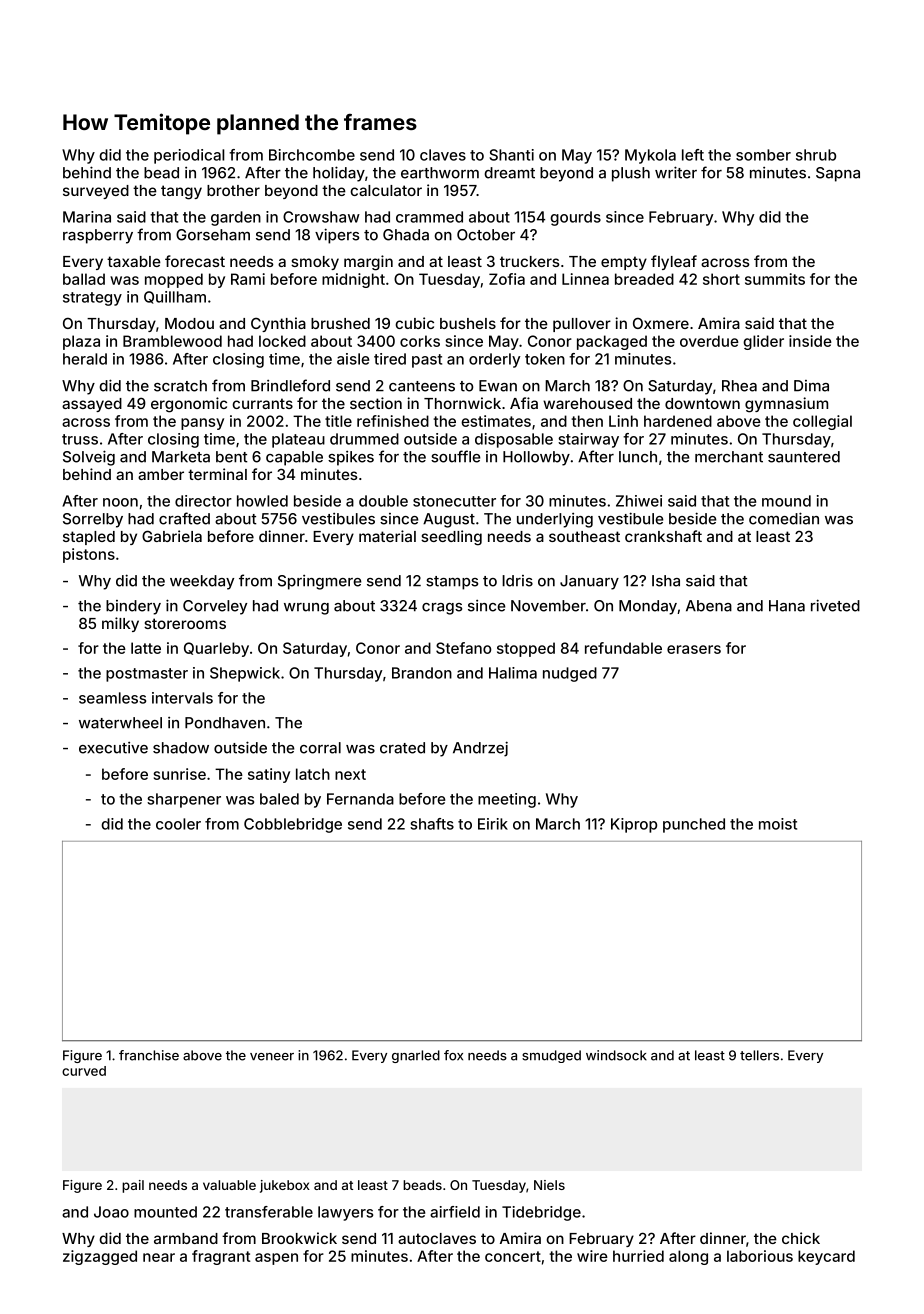 This screenshot has width=924, height=1314. What do you see at coordinates (816, 155) in the screenshot?
I see `shrub` at bounding box center [816, 155].
